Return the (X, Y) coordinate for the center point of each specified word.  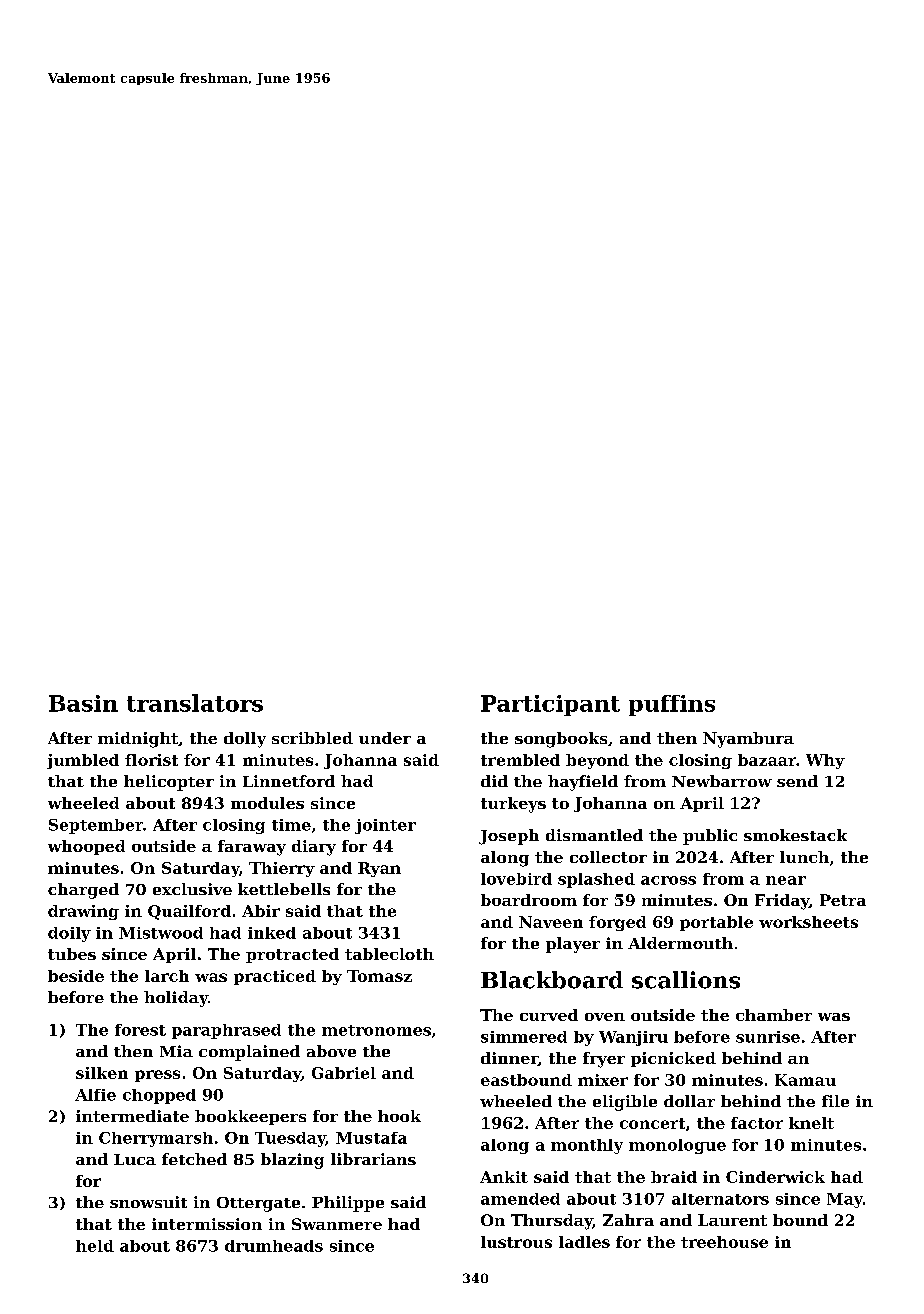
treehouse (724, 1242)
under (385, 738)
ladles (584, 1242)
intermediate (132, 1116)
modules (267, 803)
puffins (672, 705)
